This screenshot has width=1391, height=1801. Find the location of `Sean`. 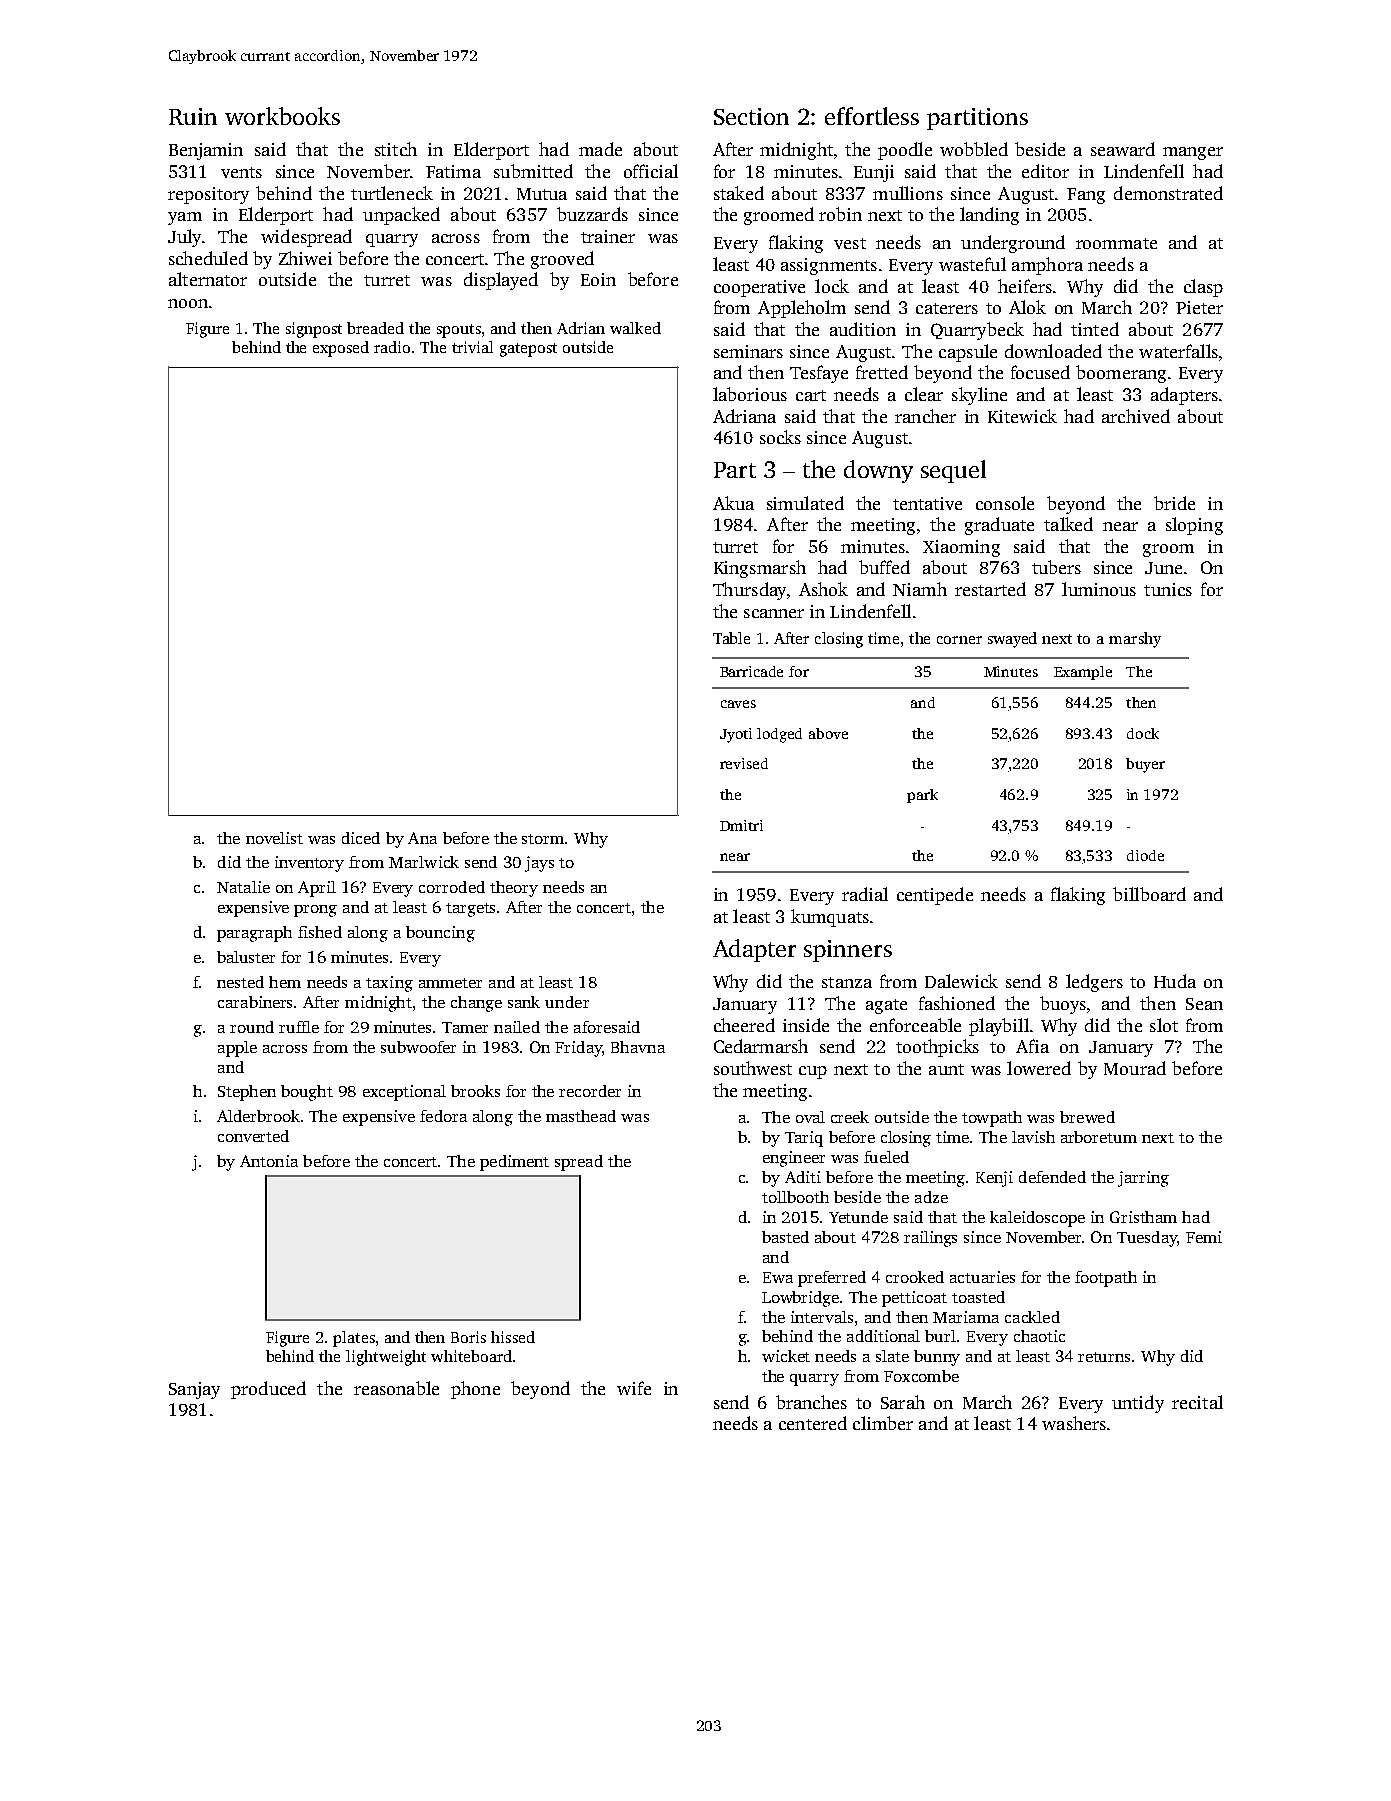

Sean is located at coordinates (1204, 1004).
